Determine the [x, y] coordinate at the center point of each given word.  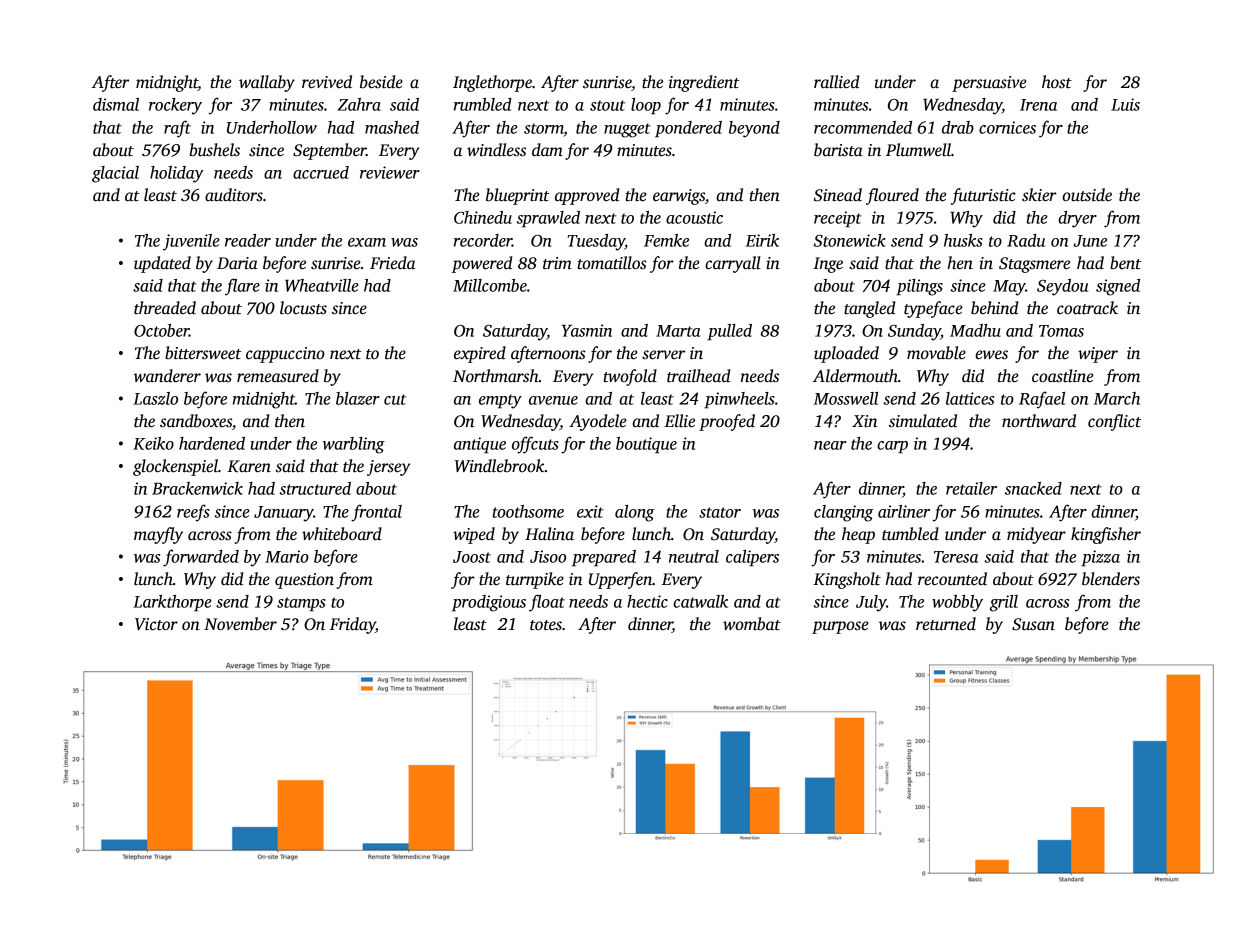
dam [547, 150]
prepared [604, 558]
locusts [303, 308]
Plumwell [918, 150]
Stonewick [850, 240]
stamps [301, 604]
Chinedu [483, 217]
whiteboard [342, 534]
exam [367, 242]
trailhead [698, 376]
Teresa [956, 557]
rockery [175, 106]
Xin [864, 421]
